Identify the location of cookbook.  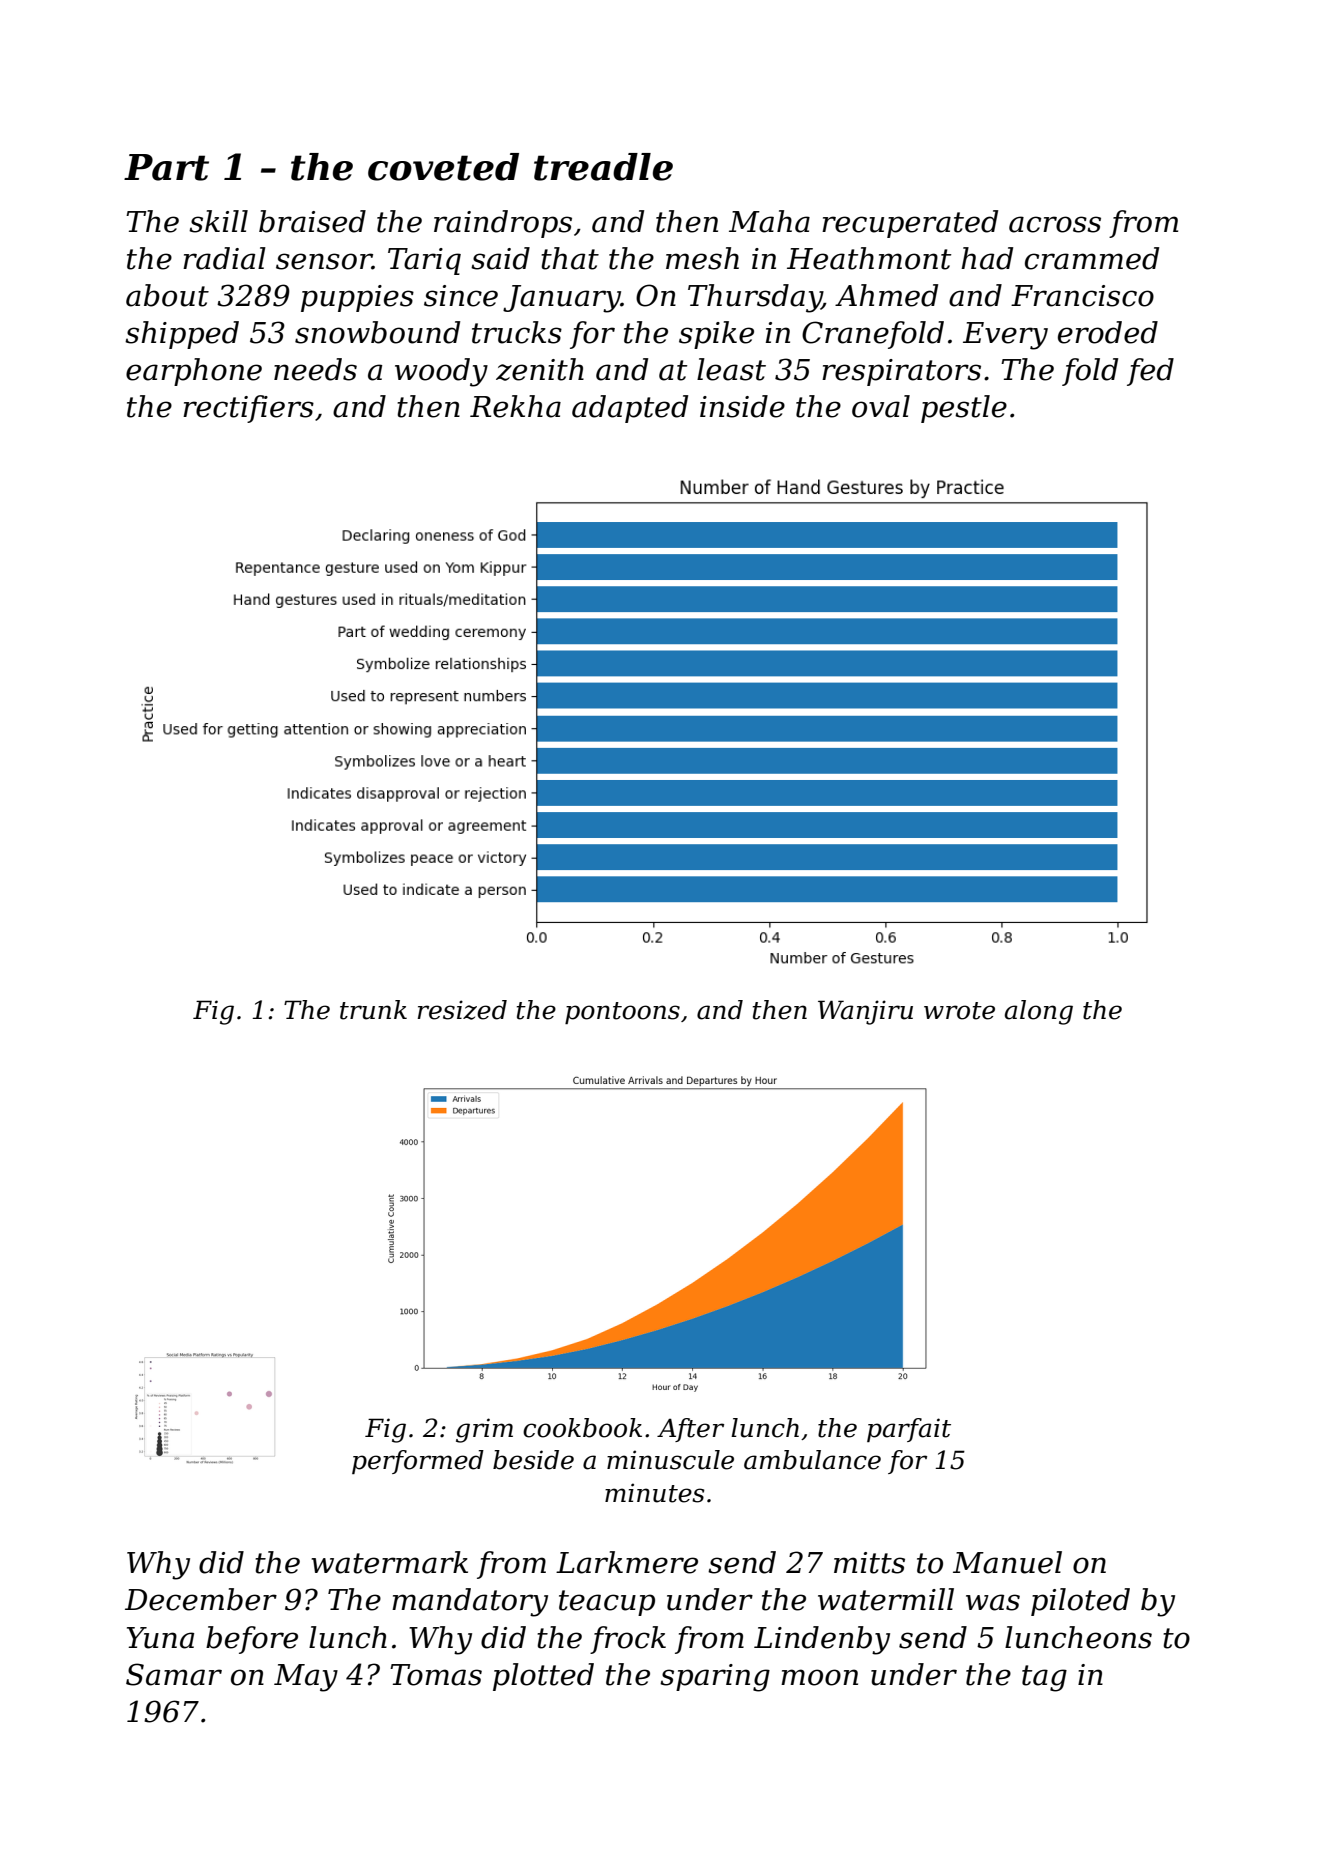
(582, 1428).
